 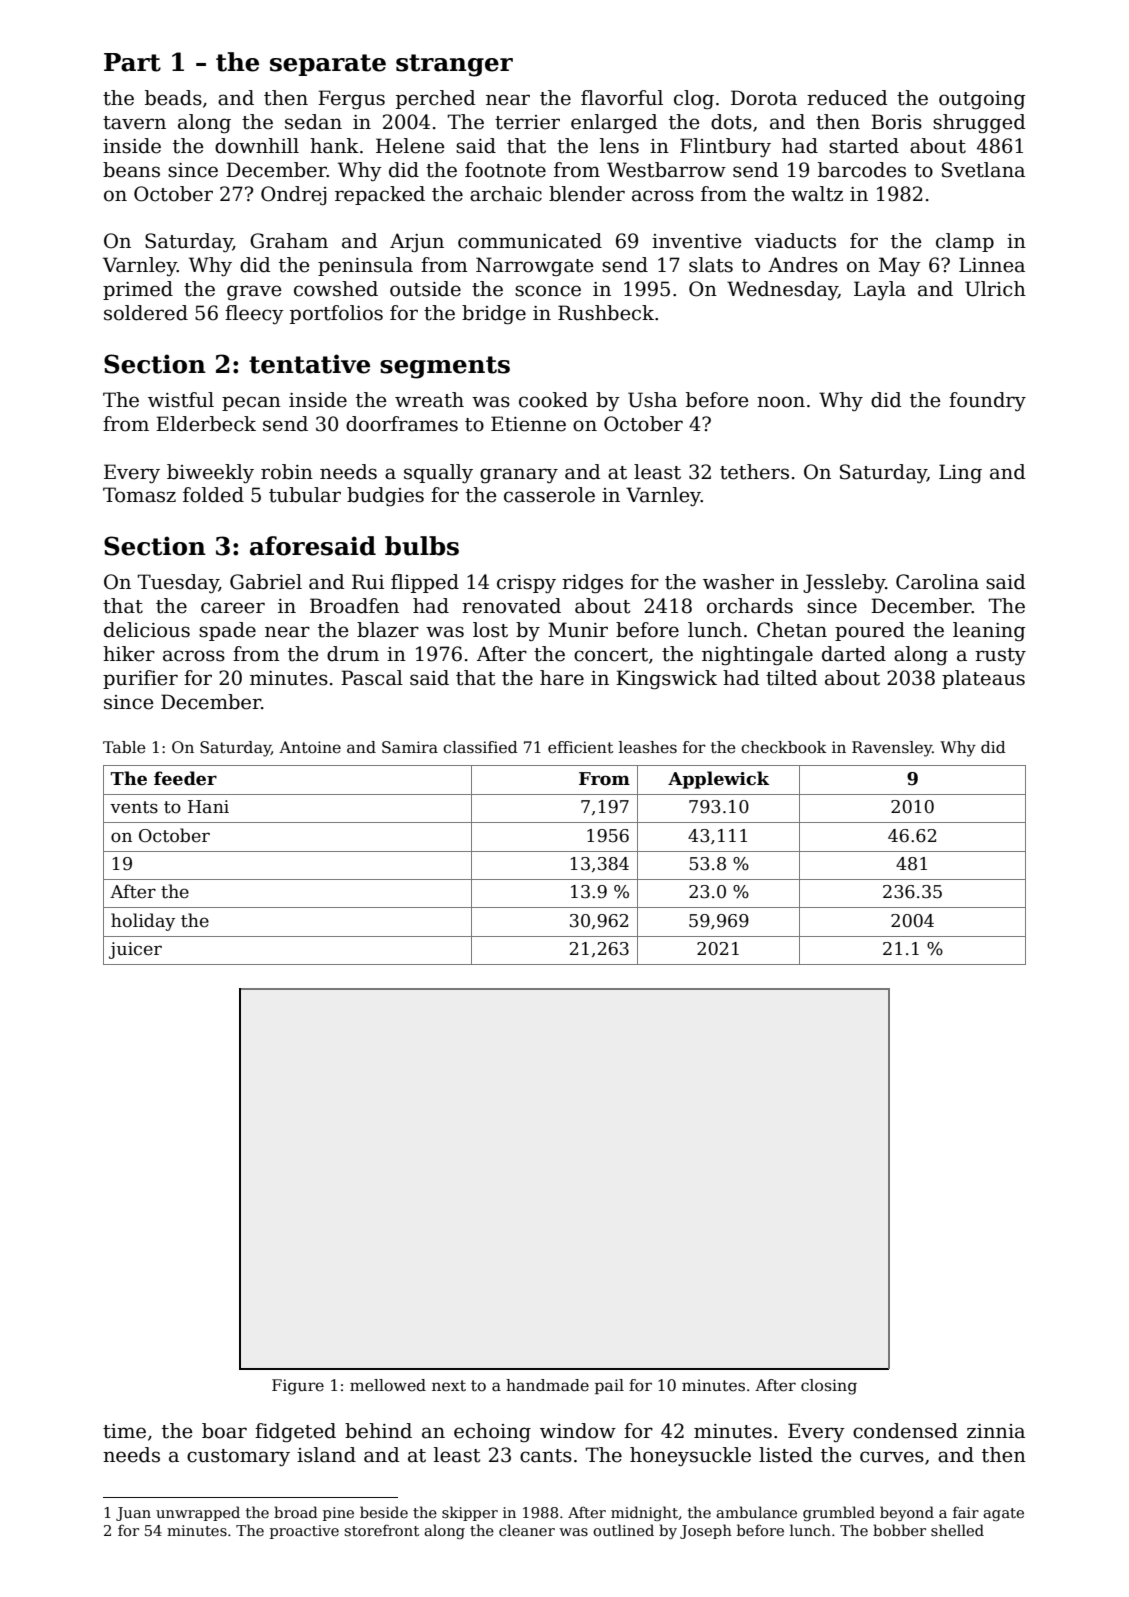 What do you see at coordinates (410, 747) in the screenshot?
I see `Samira` at bounding box center [410, 747].
